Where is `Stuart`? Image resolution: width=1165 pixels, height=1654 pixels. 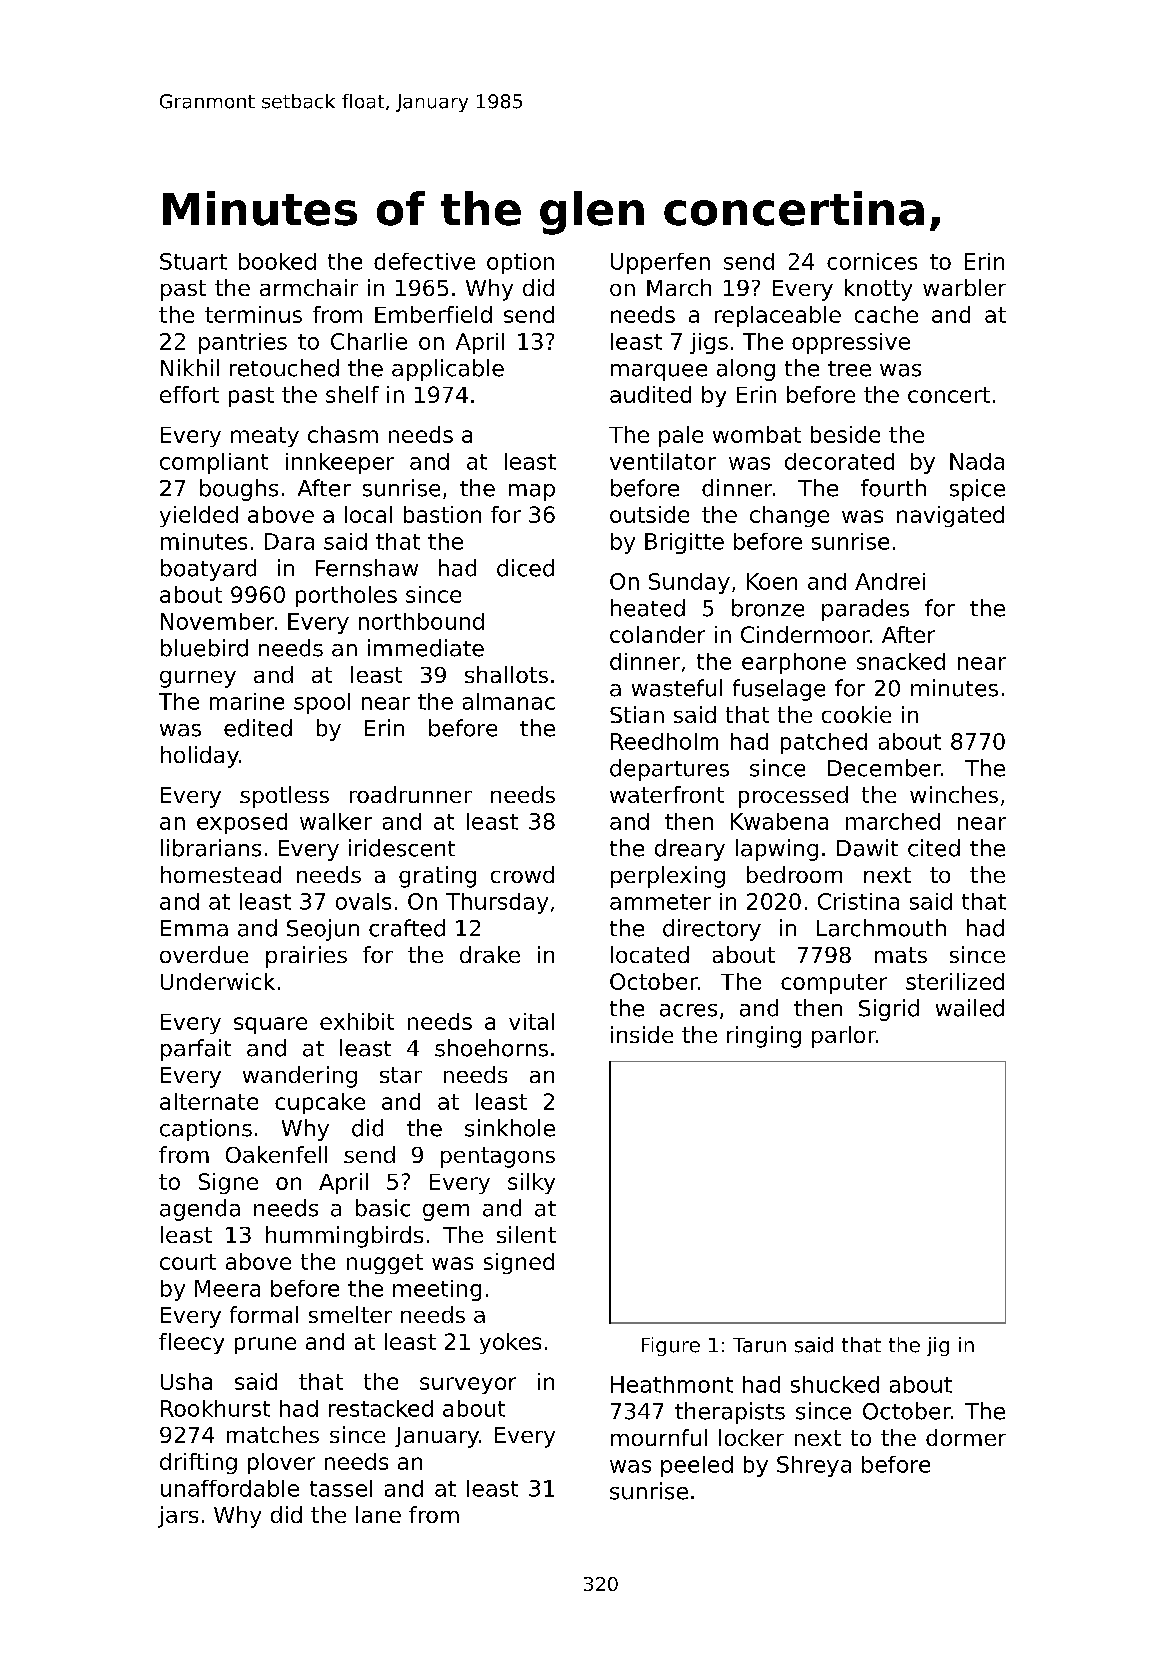
Stuart is located at coordinates (193, 261).
